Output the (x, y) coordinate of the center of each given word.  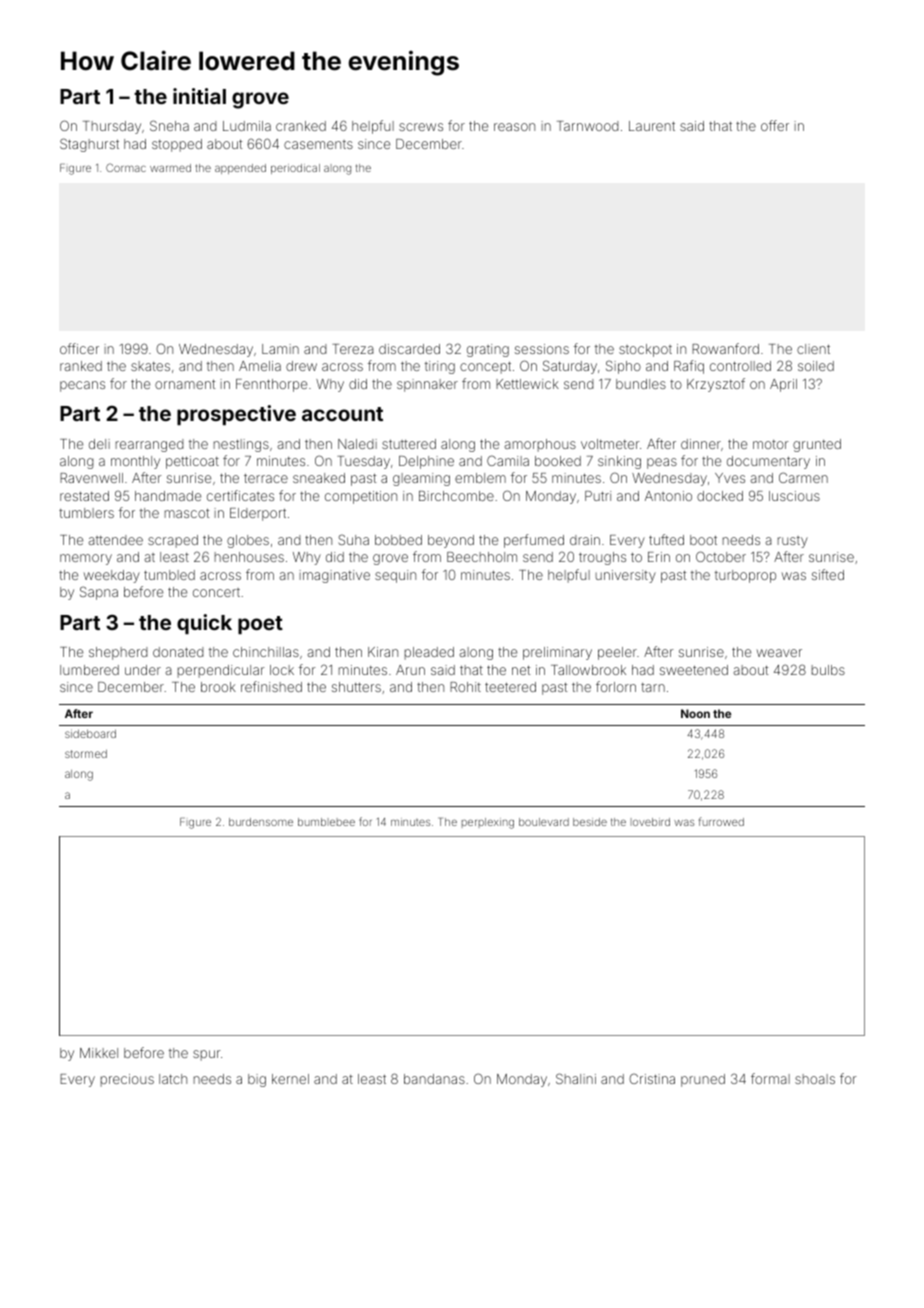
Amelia (260, 366)
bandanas (434, 1079)
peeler (617, 653)
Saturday (570, 367)
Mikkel (99, 1053)
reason (514, 127)
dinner (701, 444)
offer (775, 125)
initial (199, 96)
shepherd (118, 653)
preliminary (557, 653)
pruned (703, 1080)
